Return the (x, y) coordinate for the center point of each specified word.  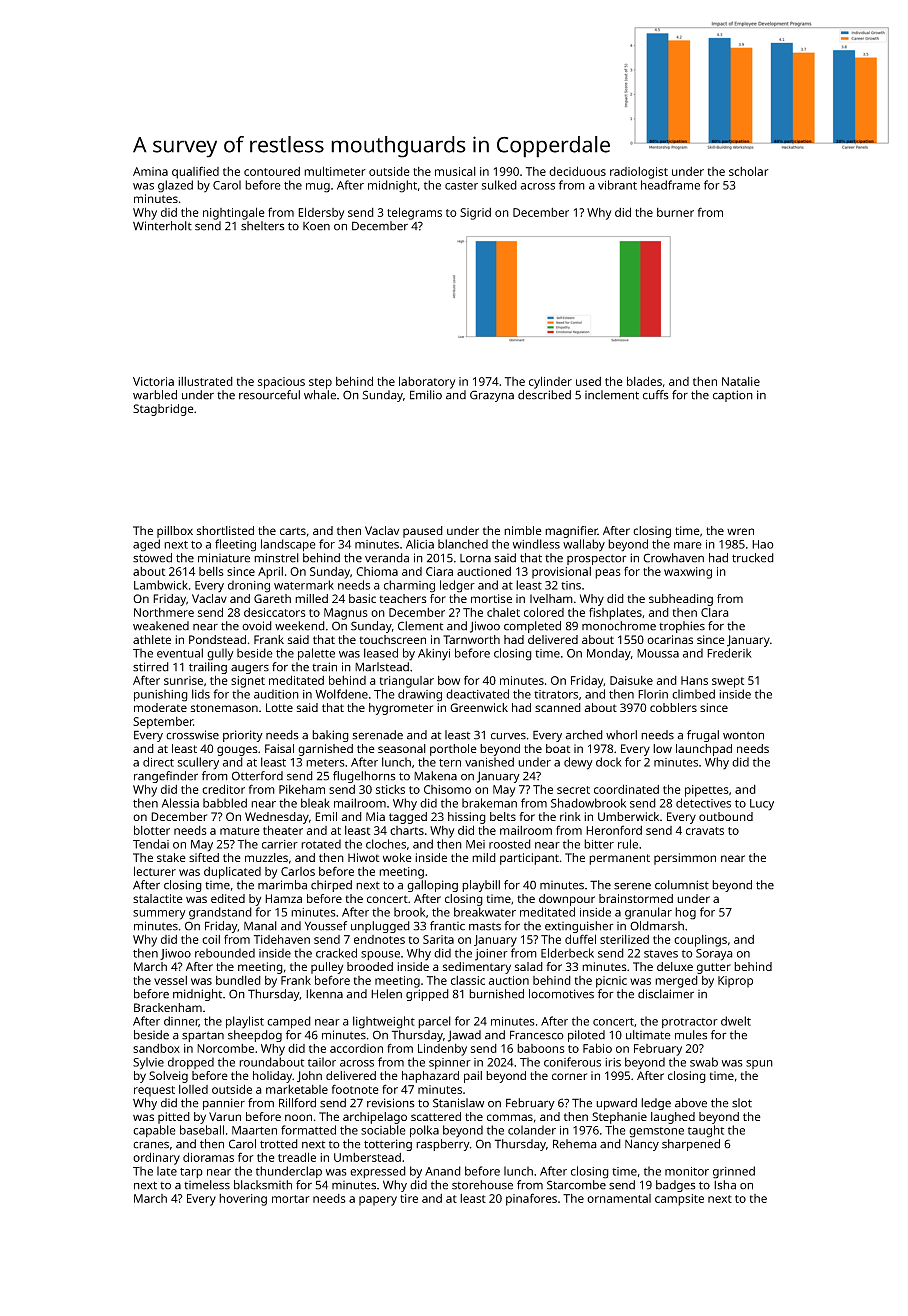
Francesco (537, 1035)
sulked (499, 185)
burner (675, 212)
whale (320, 395)
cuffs (656, 395)
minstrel (276, 558)
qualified (195, 172)
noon (298, 1117)
